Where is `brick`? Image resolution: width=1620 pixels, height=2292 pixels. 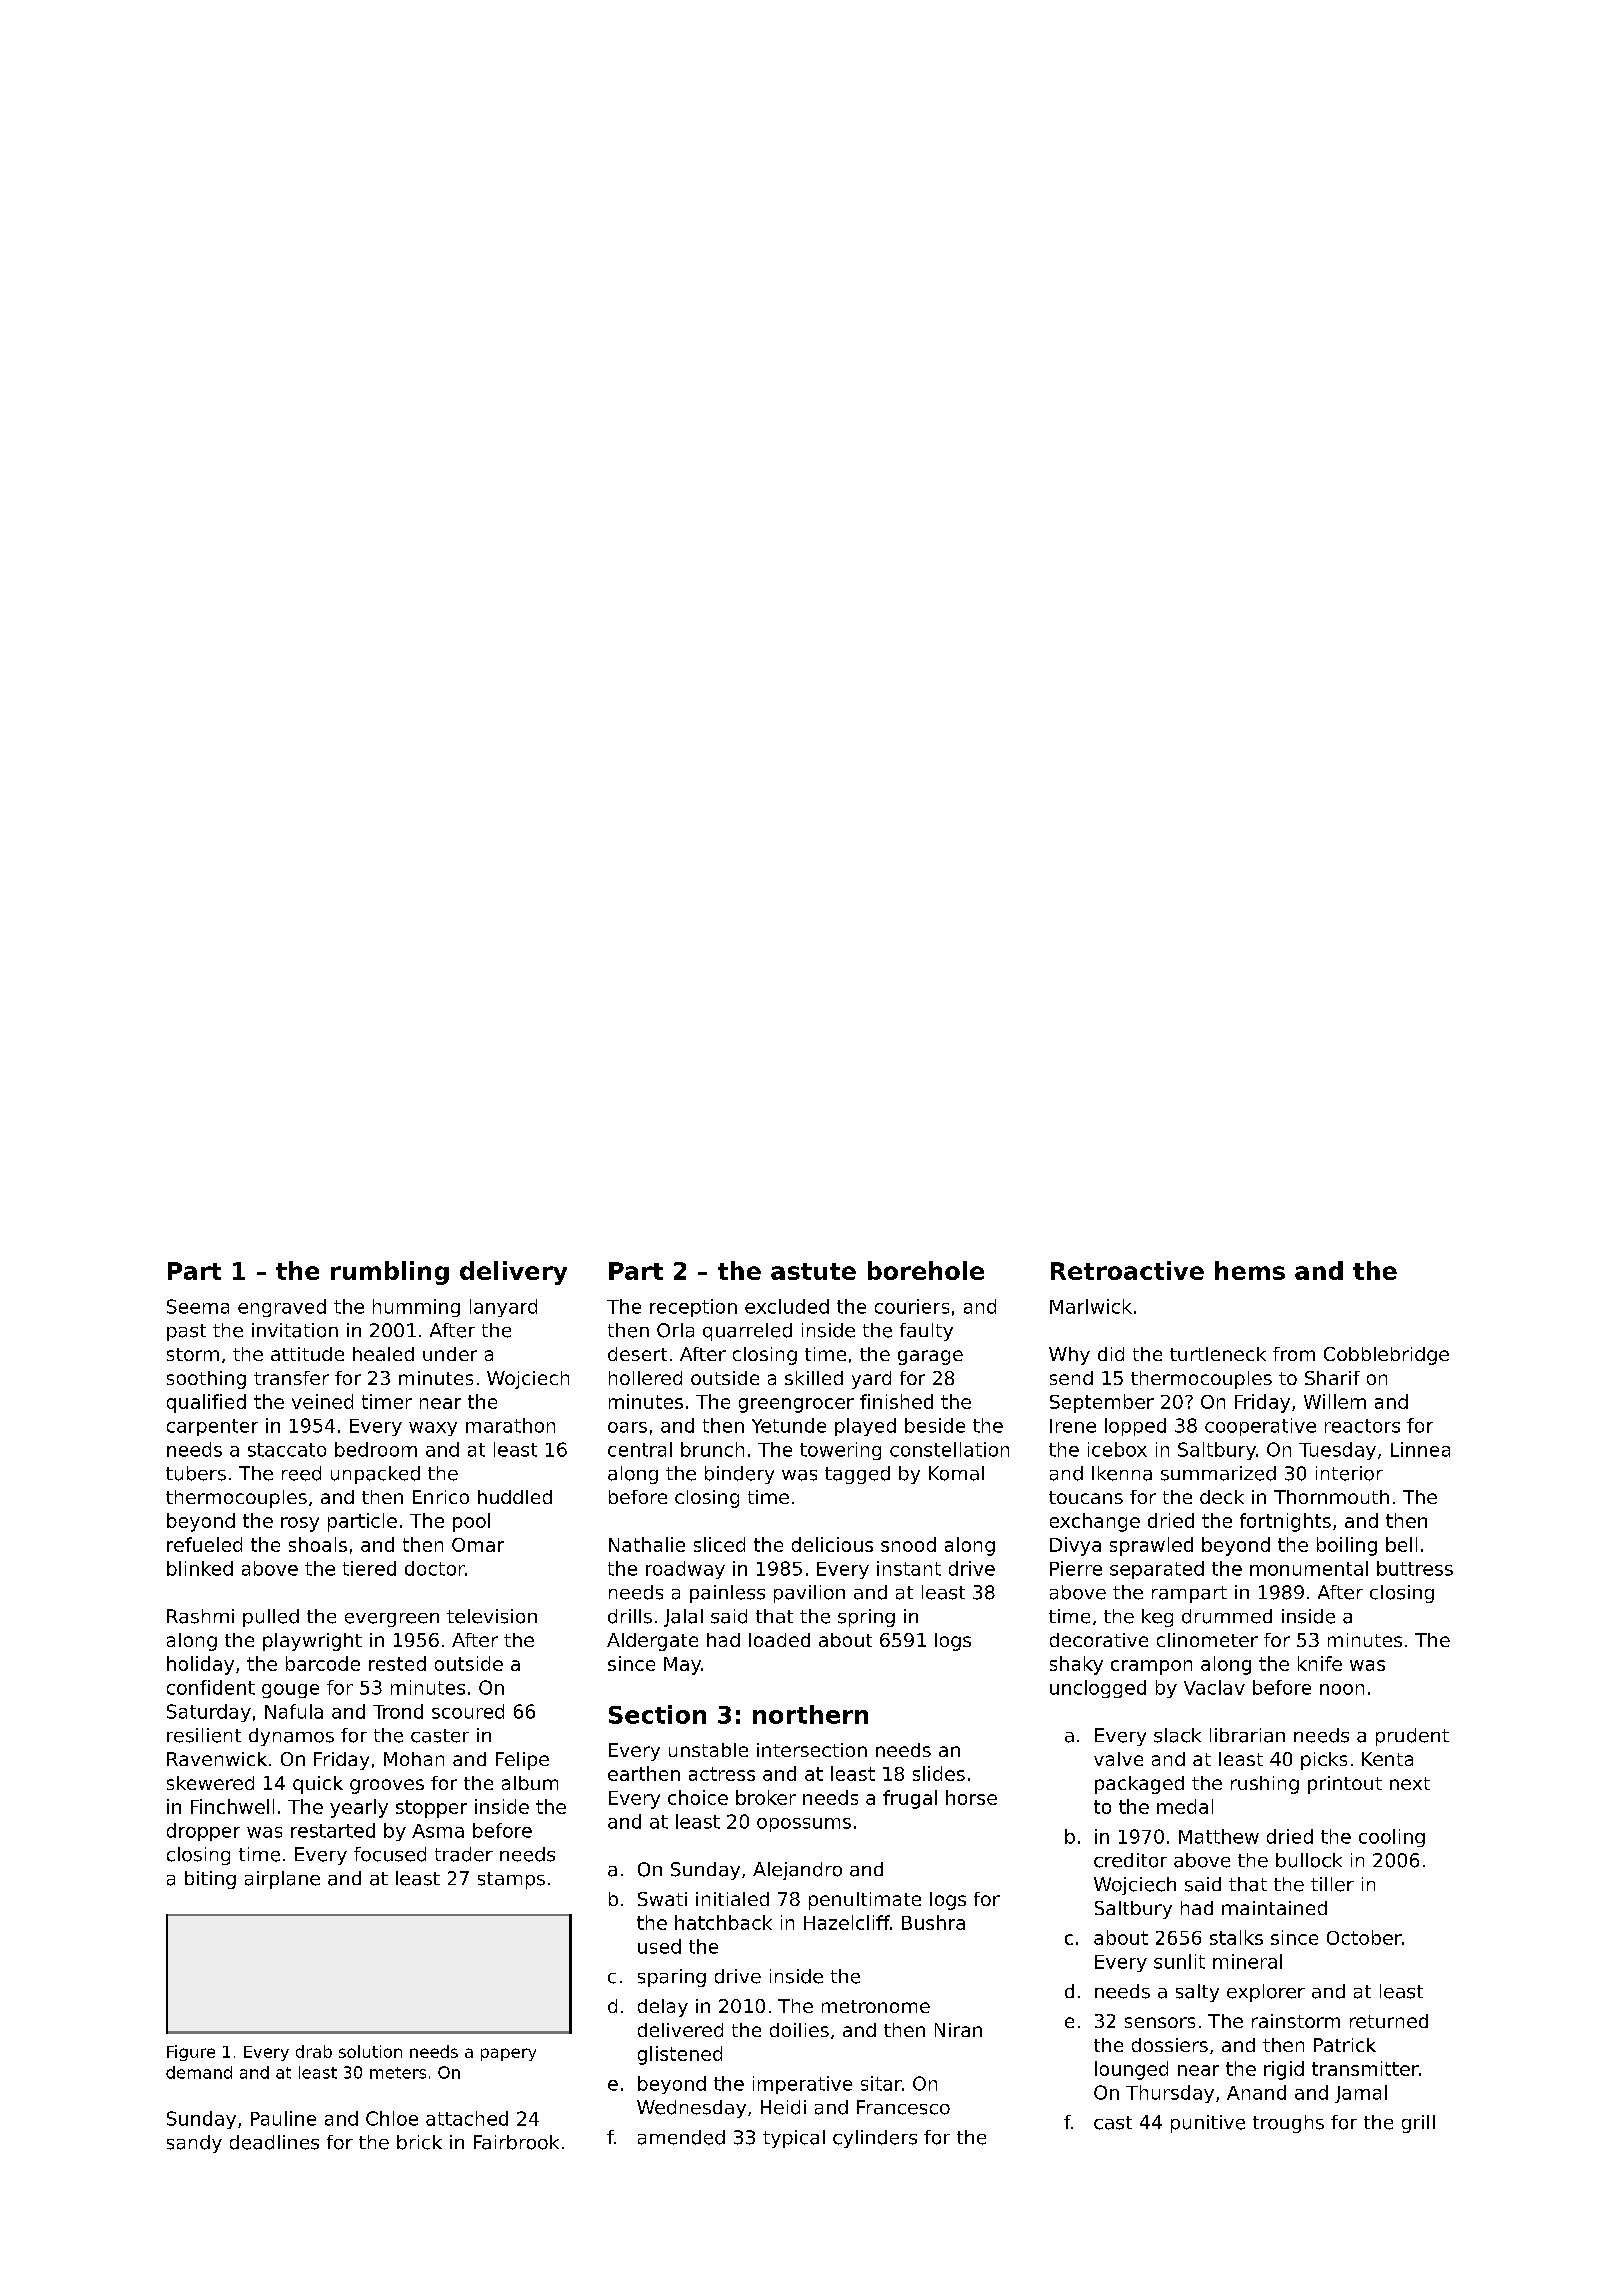
brick is located at coordinates (419, 2142).
